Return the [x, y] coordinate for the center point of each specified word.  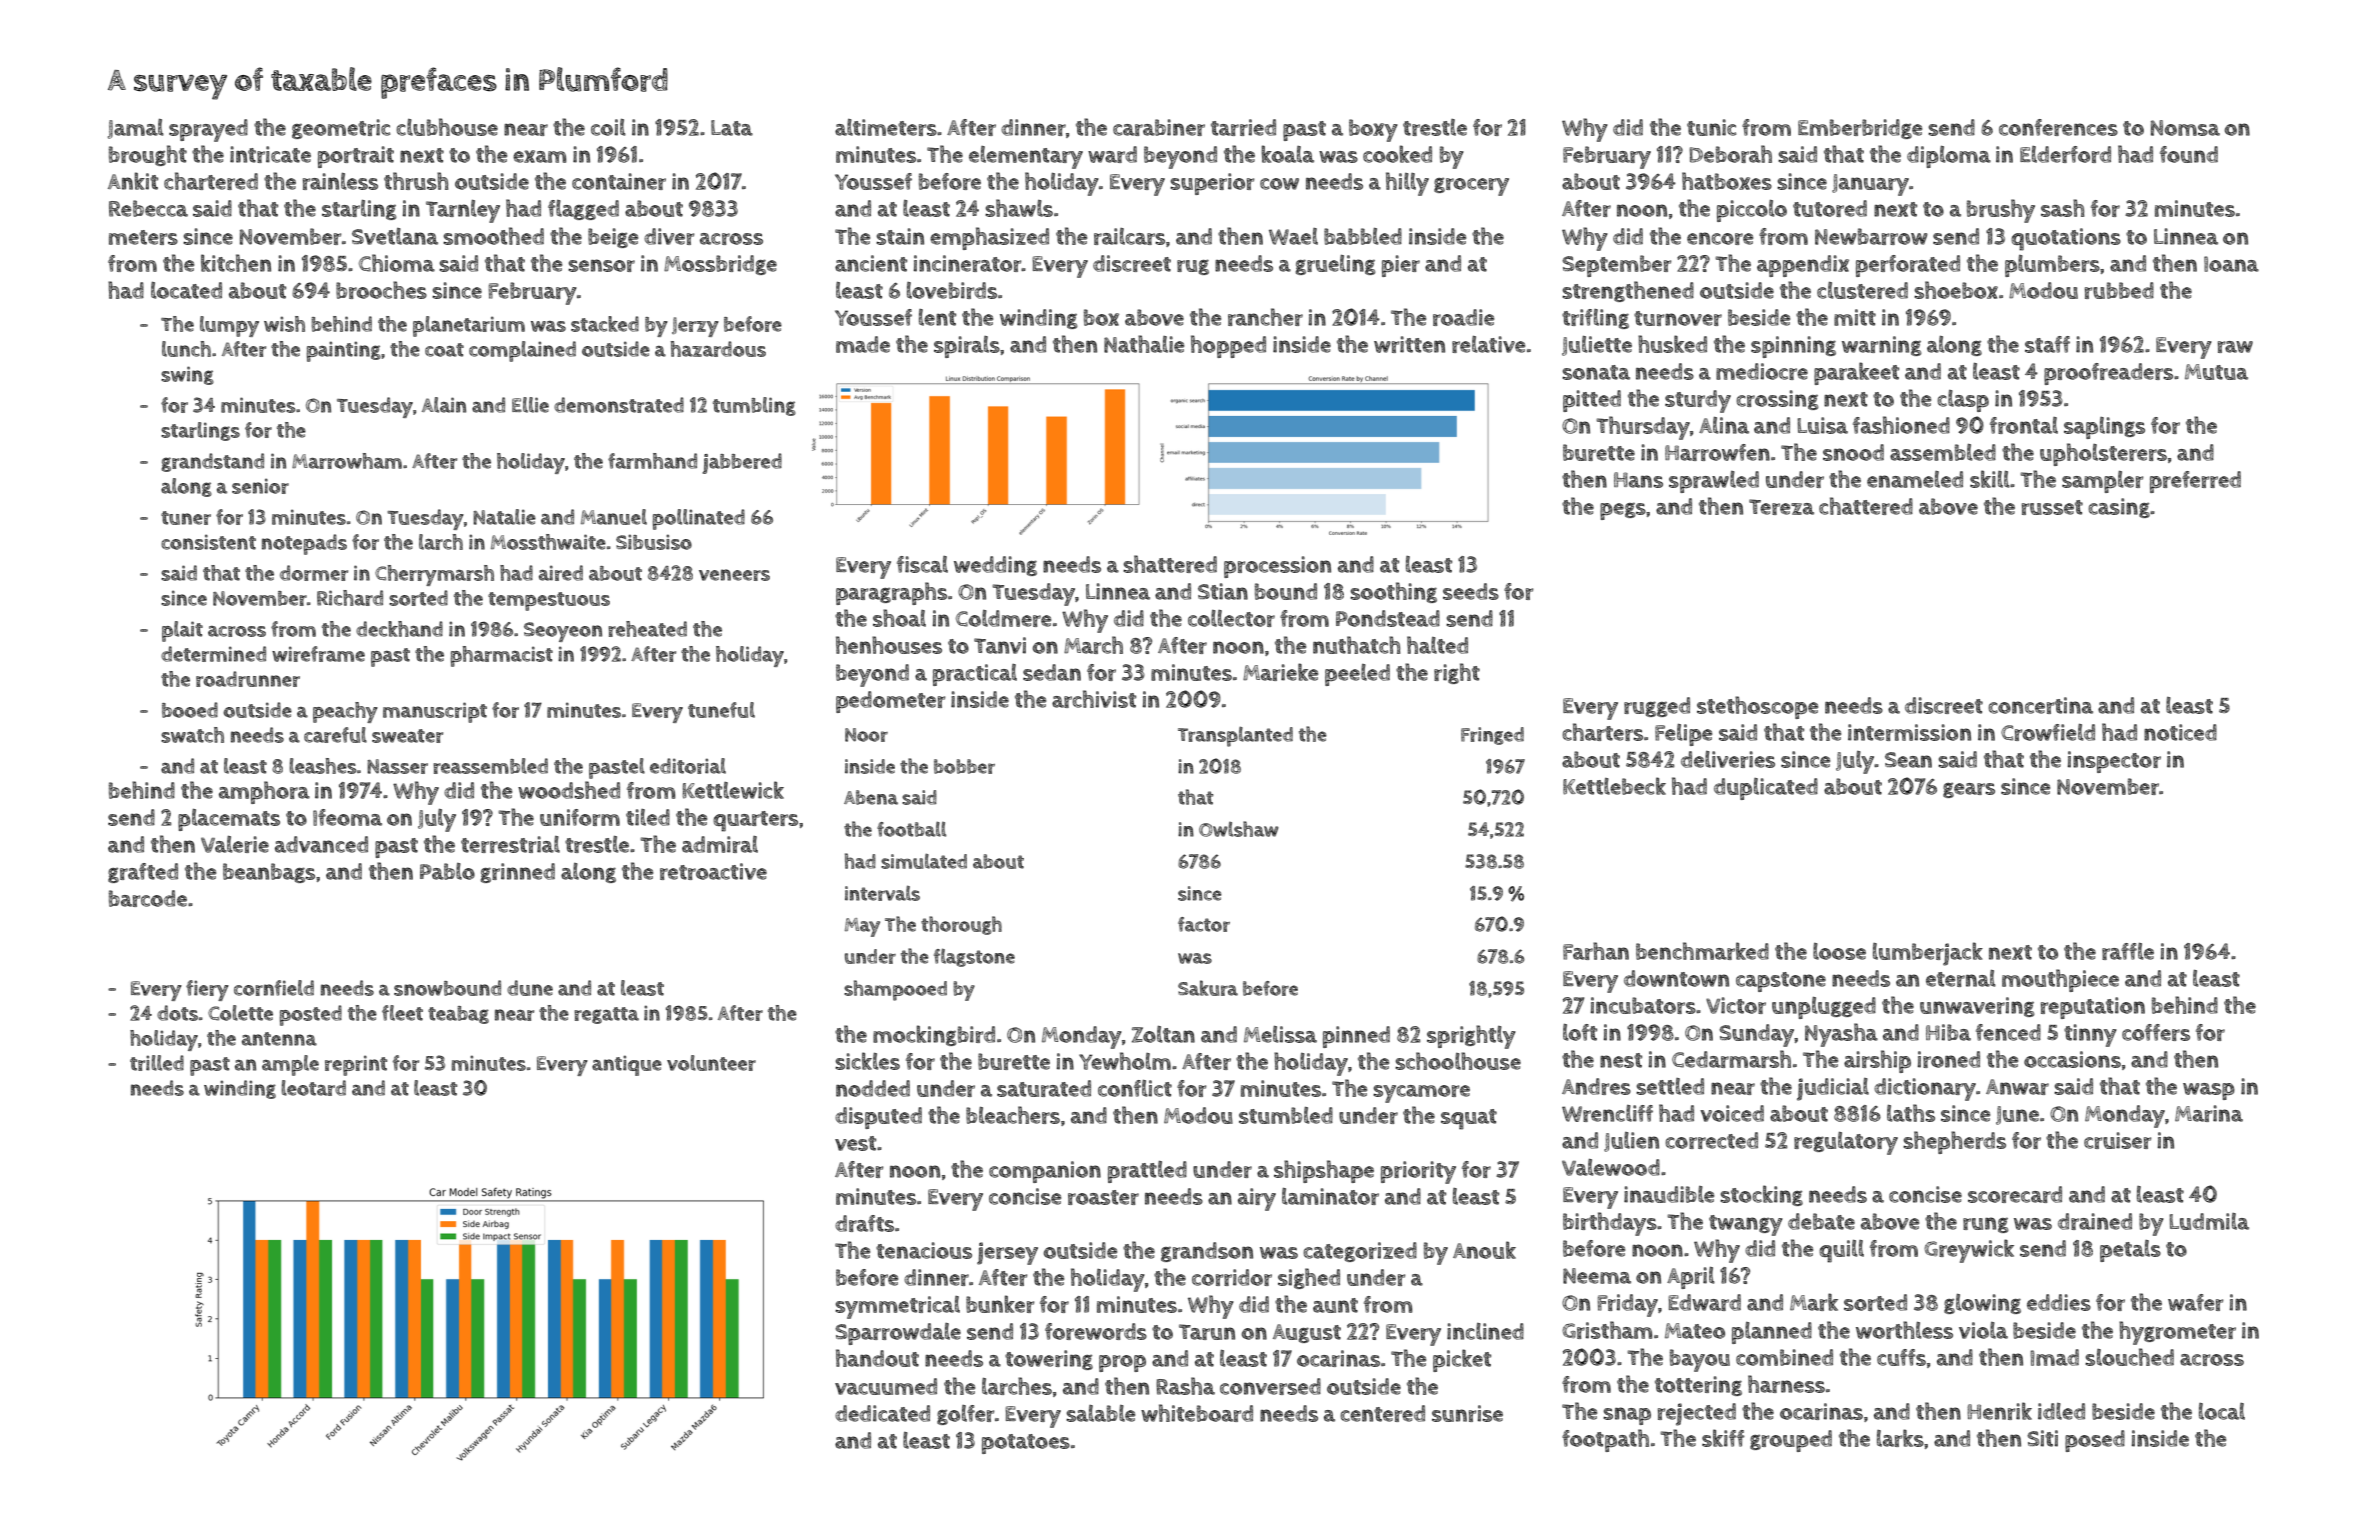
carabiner [1159, 127]
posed [2095, 1441]
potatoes [1026, 1444]
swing [187, 375]
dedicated [882, 1413]
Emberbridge [1860, 129]
